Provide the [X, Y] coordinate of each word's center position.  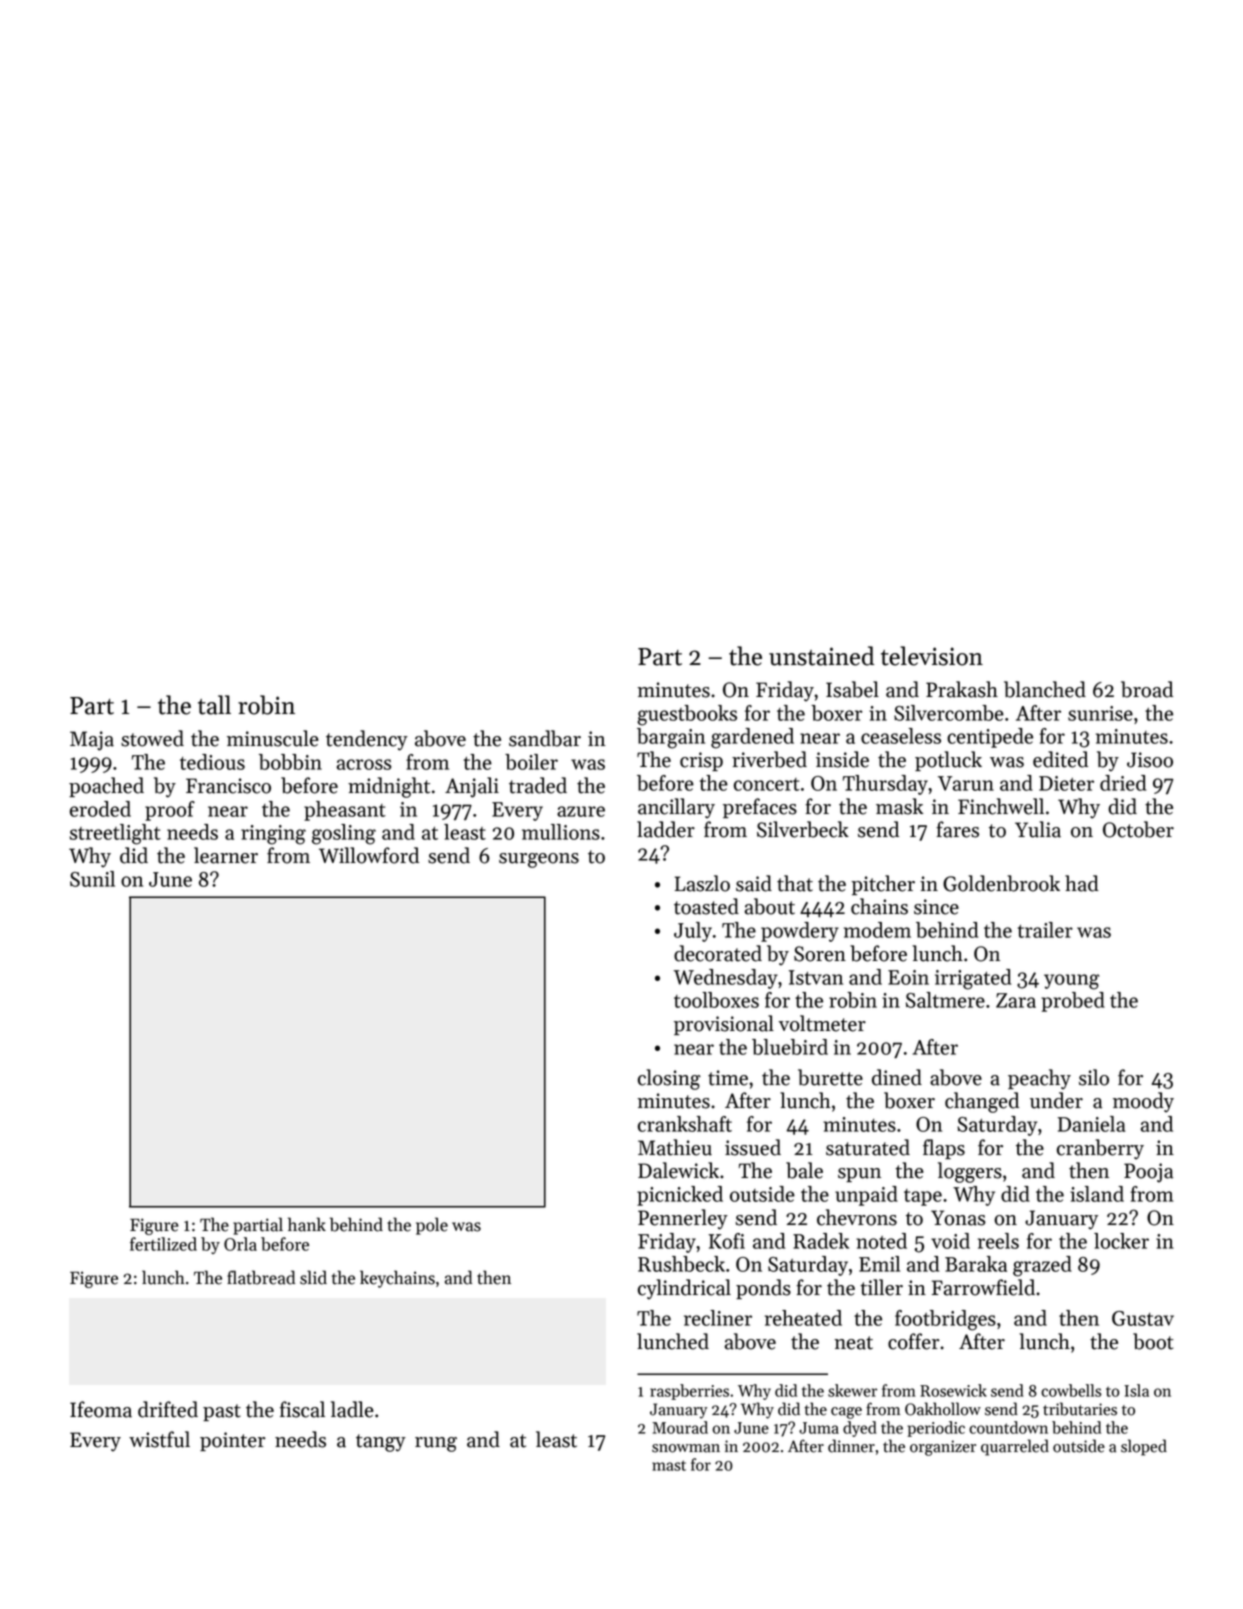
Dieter [1066, 783]
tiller [881, 1287]
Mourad [680, 1427]
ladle [352, 1409]
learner [226, 855]
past [222, 1412]
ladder [666, 829]
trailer [1045, 930]
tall [214, 705]
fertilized [163, 1244]
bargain [671, 738]
